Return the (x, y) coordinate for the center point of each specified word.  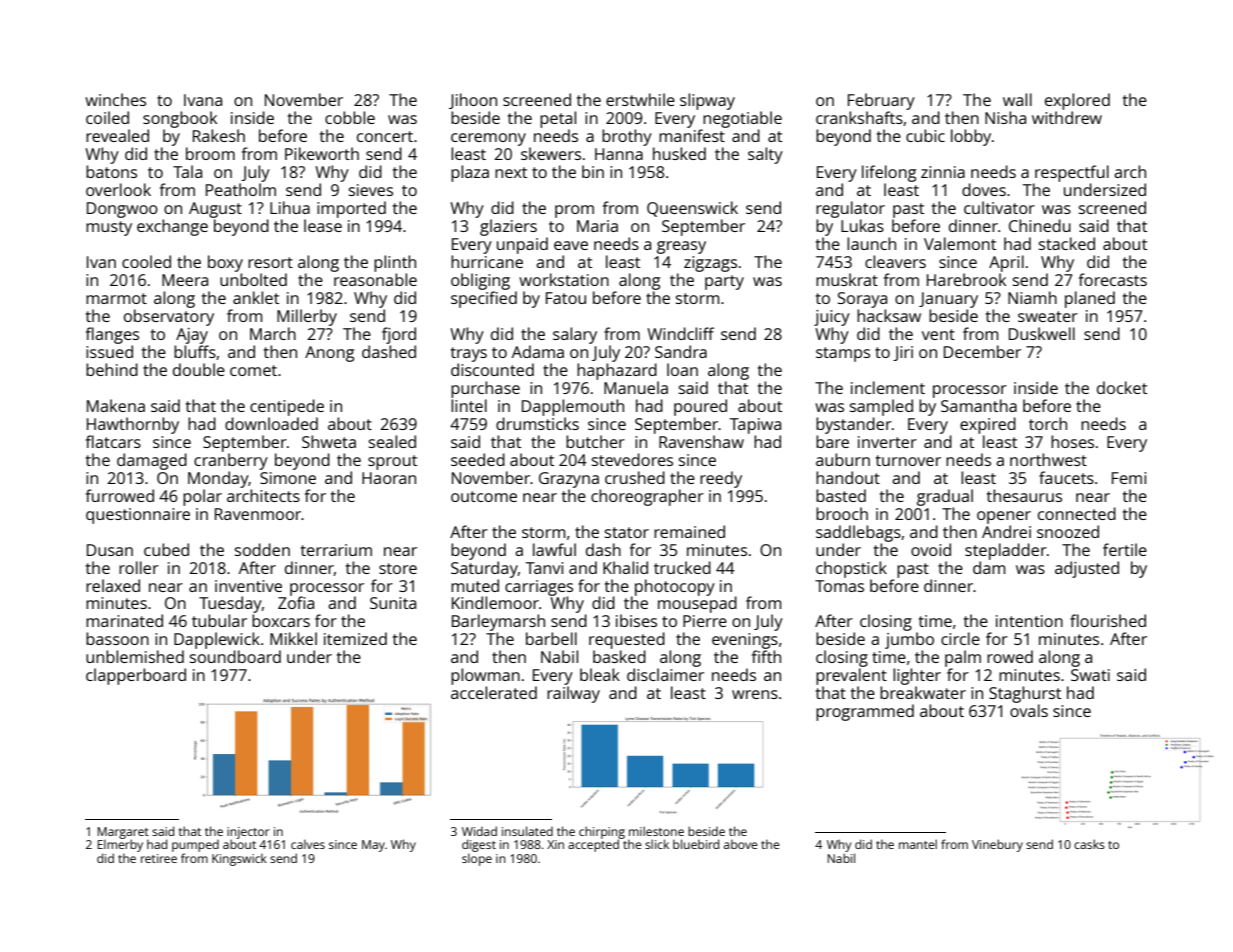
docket (1122, 387)
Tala (187, 171)
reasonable (375, 279)
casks (1089, 844)
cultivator (999, 207)
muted (475, 585)
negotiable (742, 119)
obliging (480, 281)
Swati (1090, 675)
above (741, 844)
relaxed (113, 585)
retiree (159, 858)
